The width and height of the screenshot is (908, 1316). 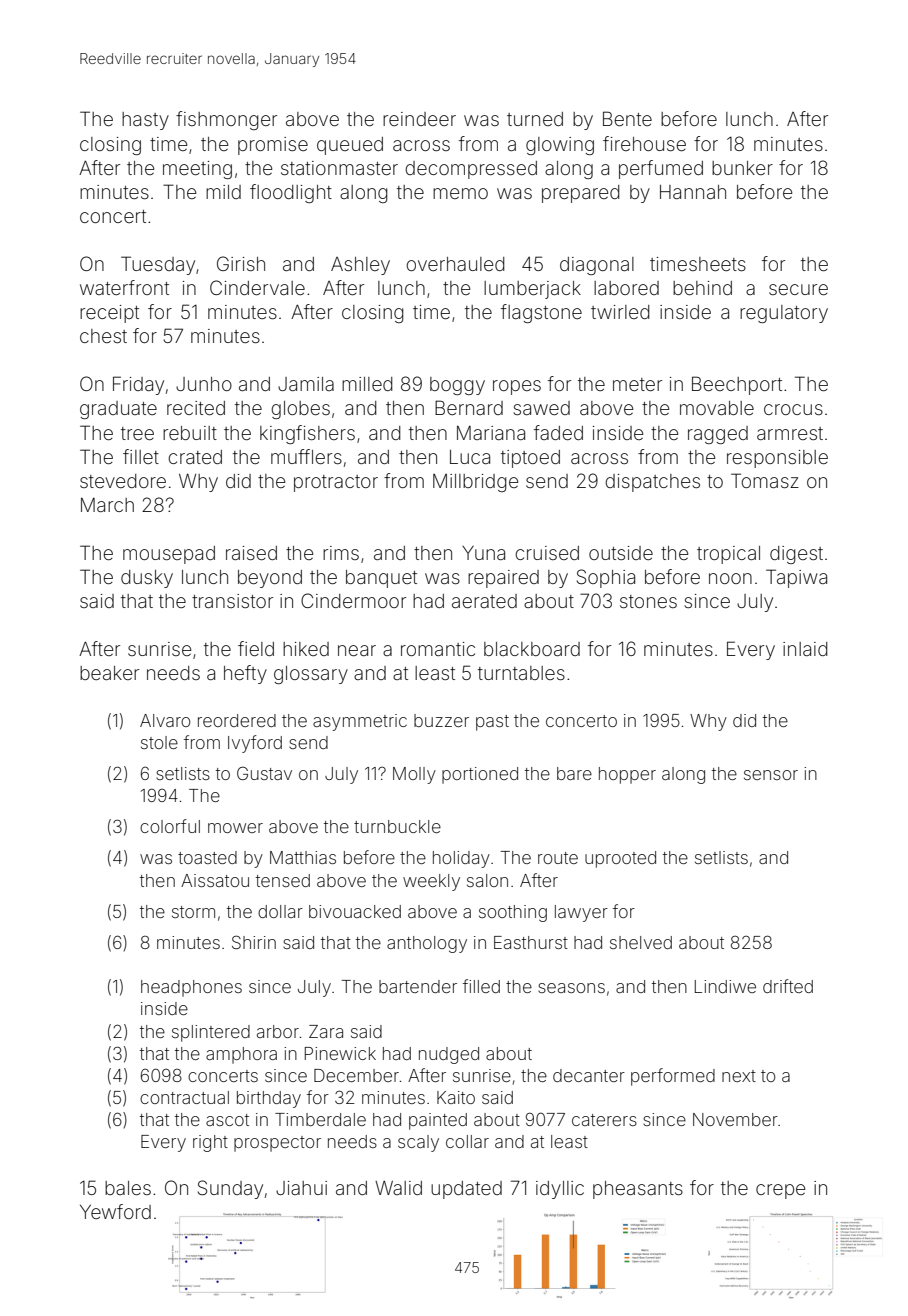 What do you see at coordinates (627, 118) in the screenshot?
I see `Bente` at bounding box center [627, 118].
